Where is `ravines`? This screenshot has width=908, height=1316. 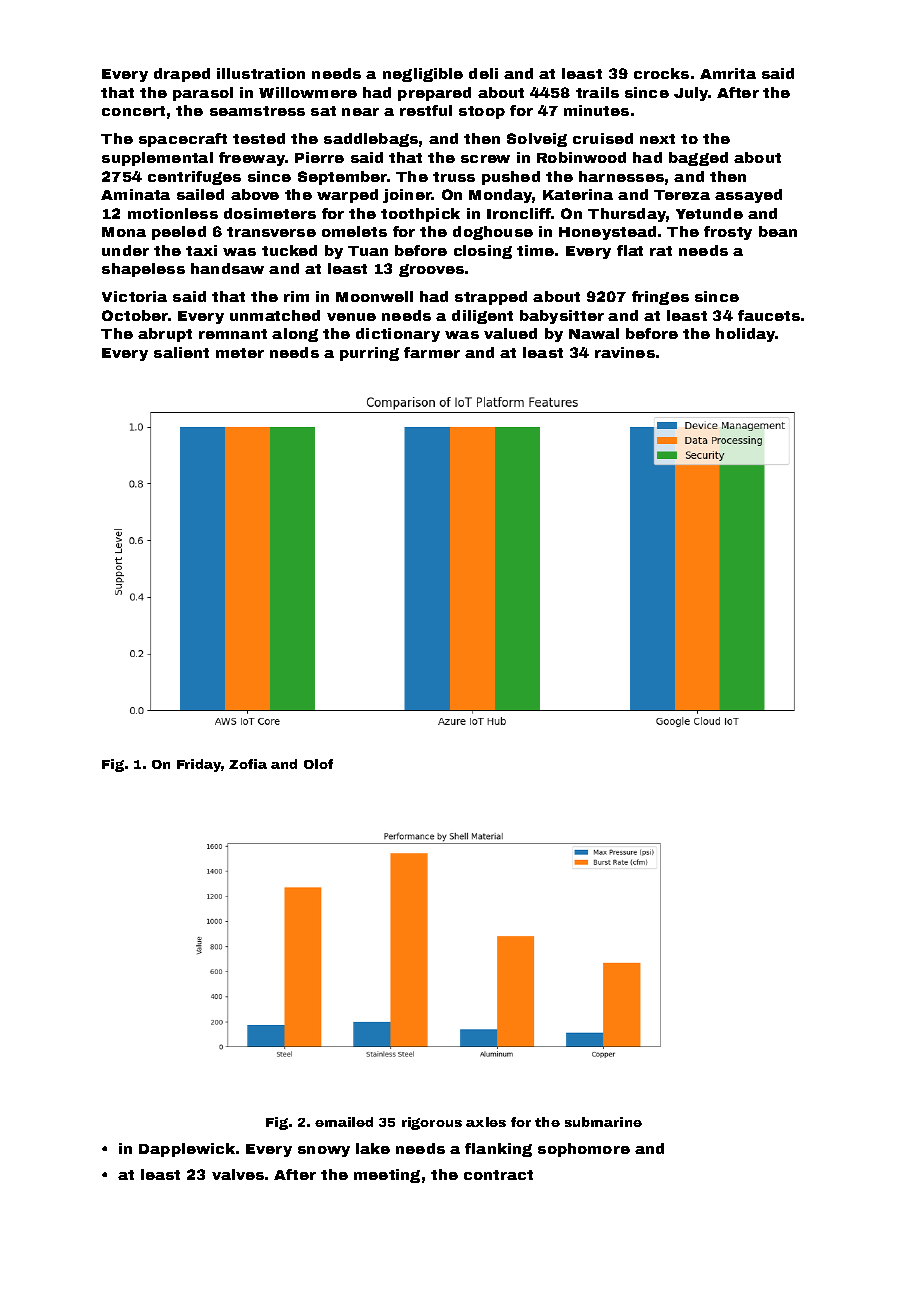 ravines is located at coordinates (625, 352).
